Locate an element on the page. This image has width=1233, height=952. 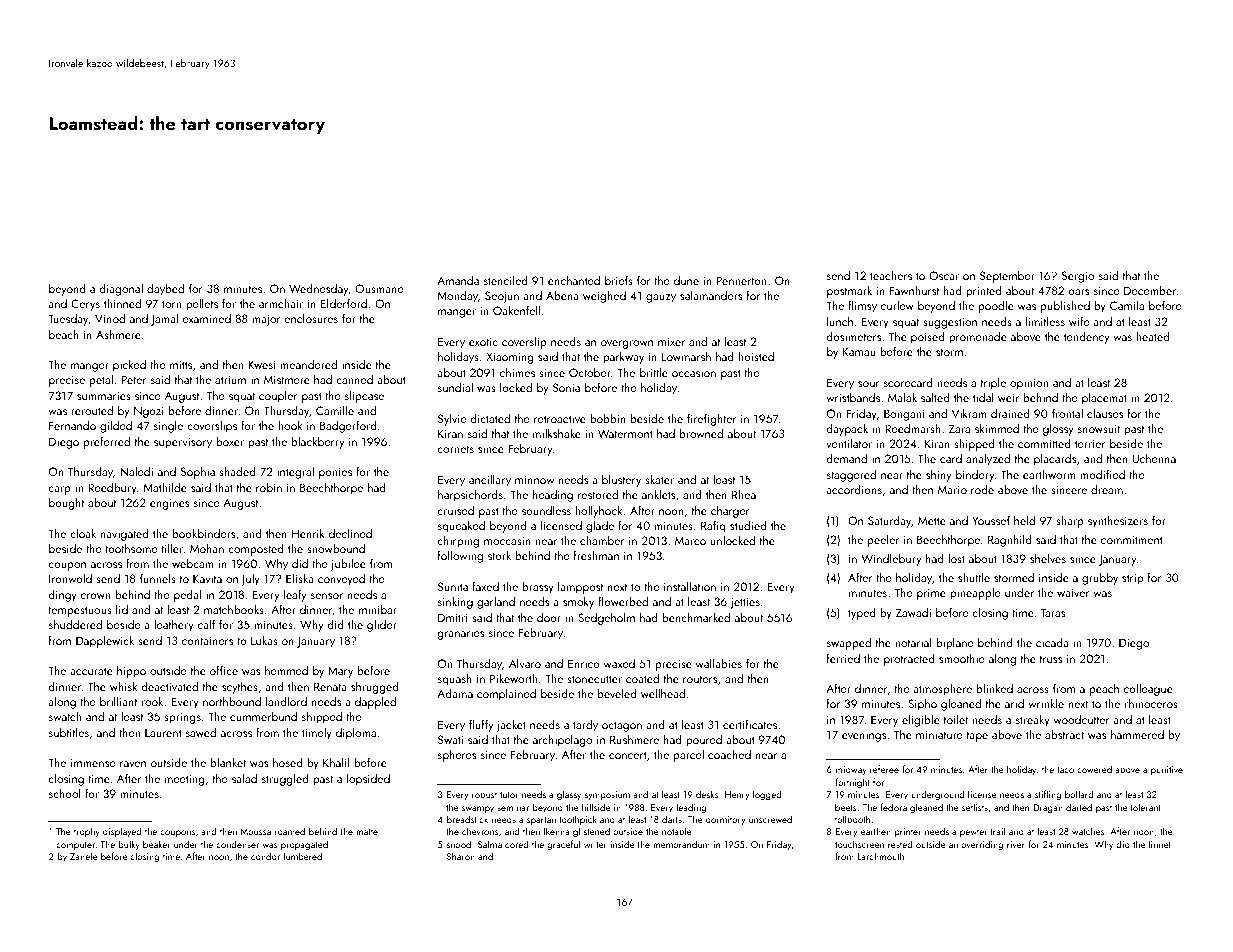
glossy is located at coordinates (1058, 429).
